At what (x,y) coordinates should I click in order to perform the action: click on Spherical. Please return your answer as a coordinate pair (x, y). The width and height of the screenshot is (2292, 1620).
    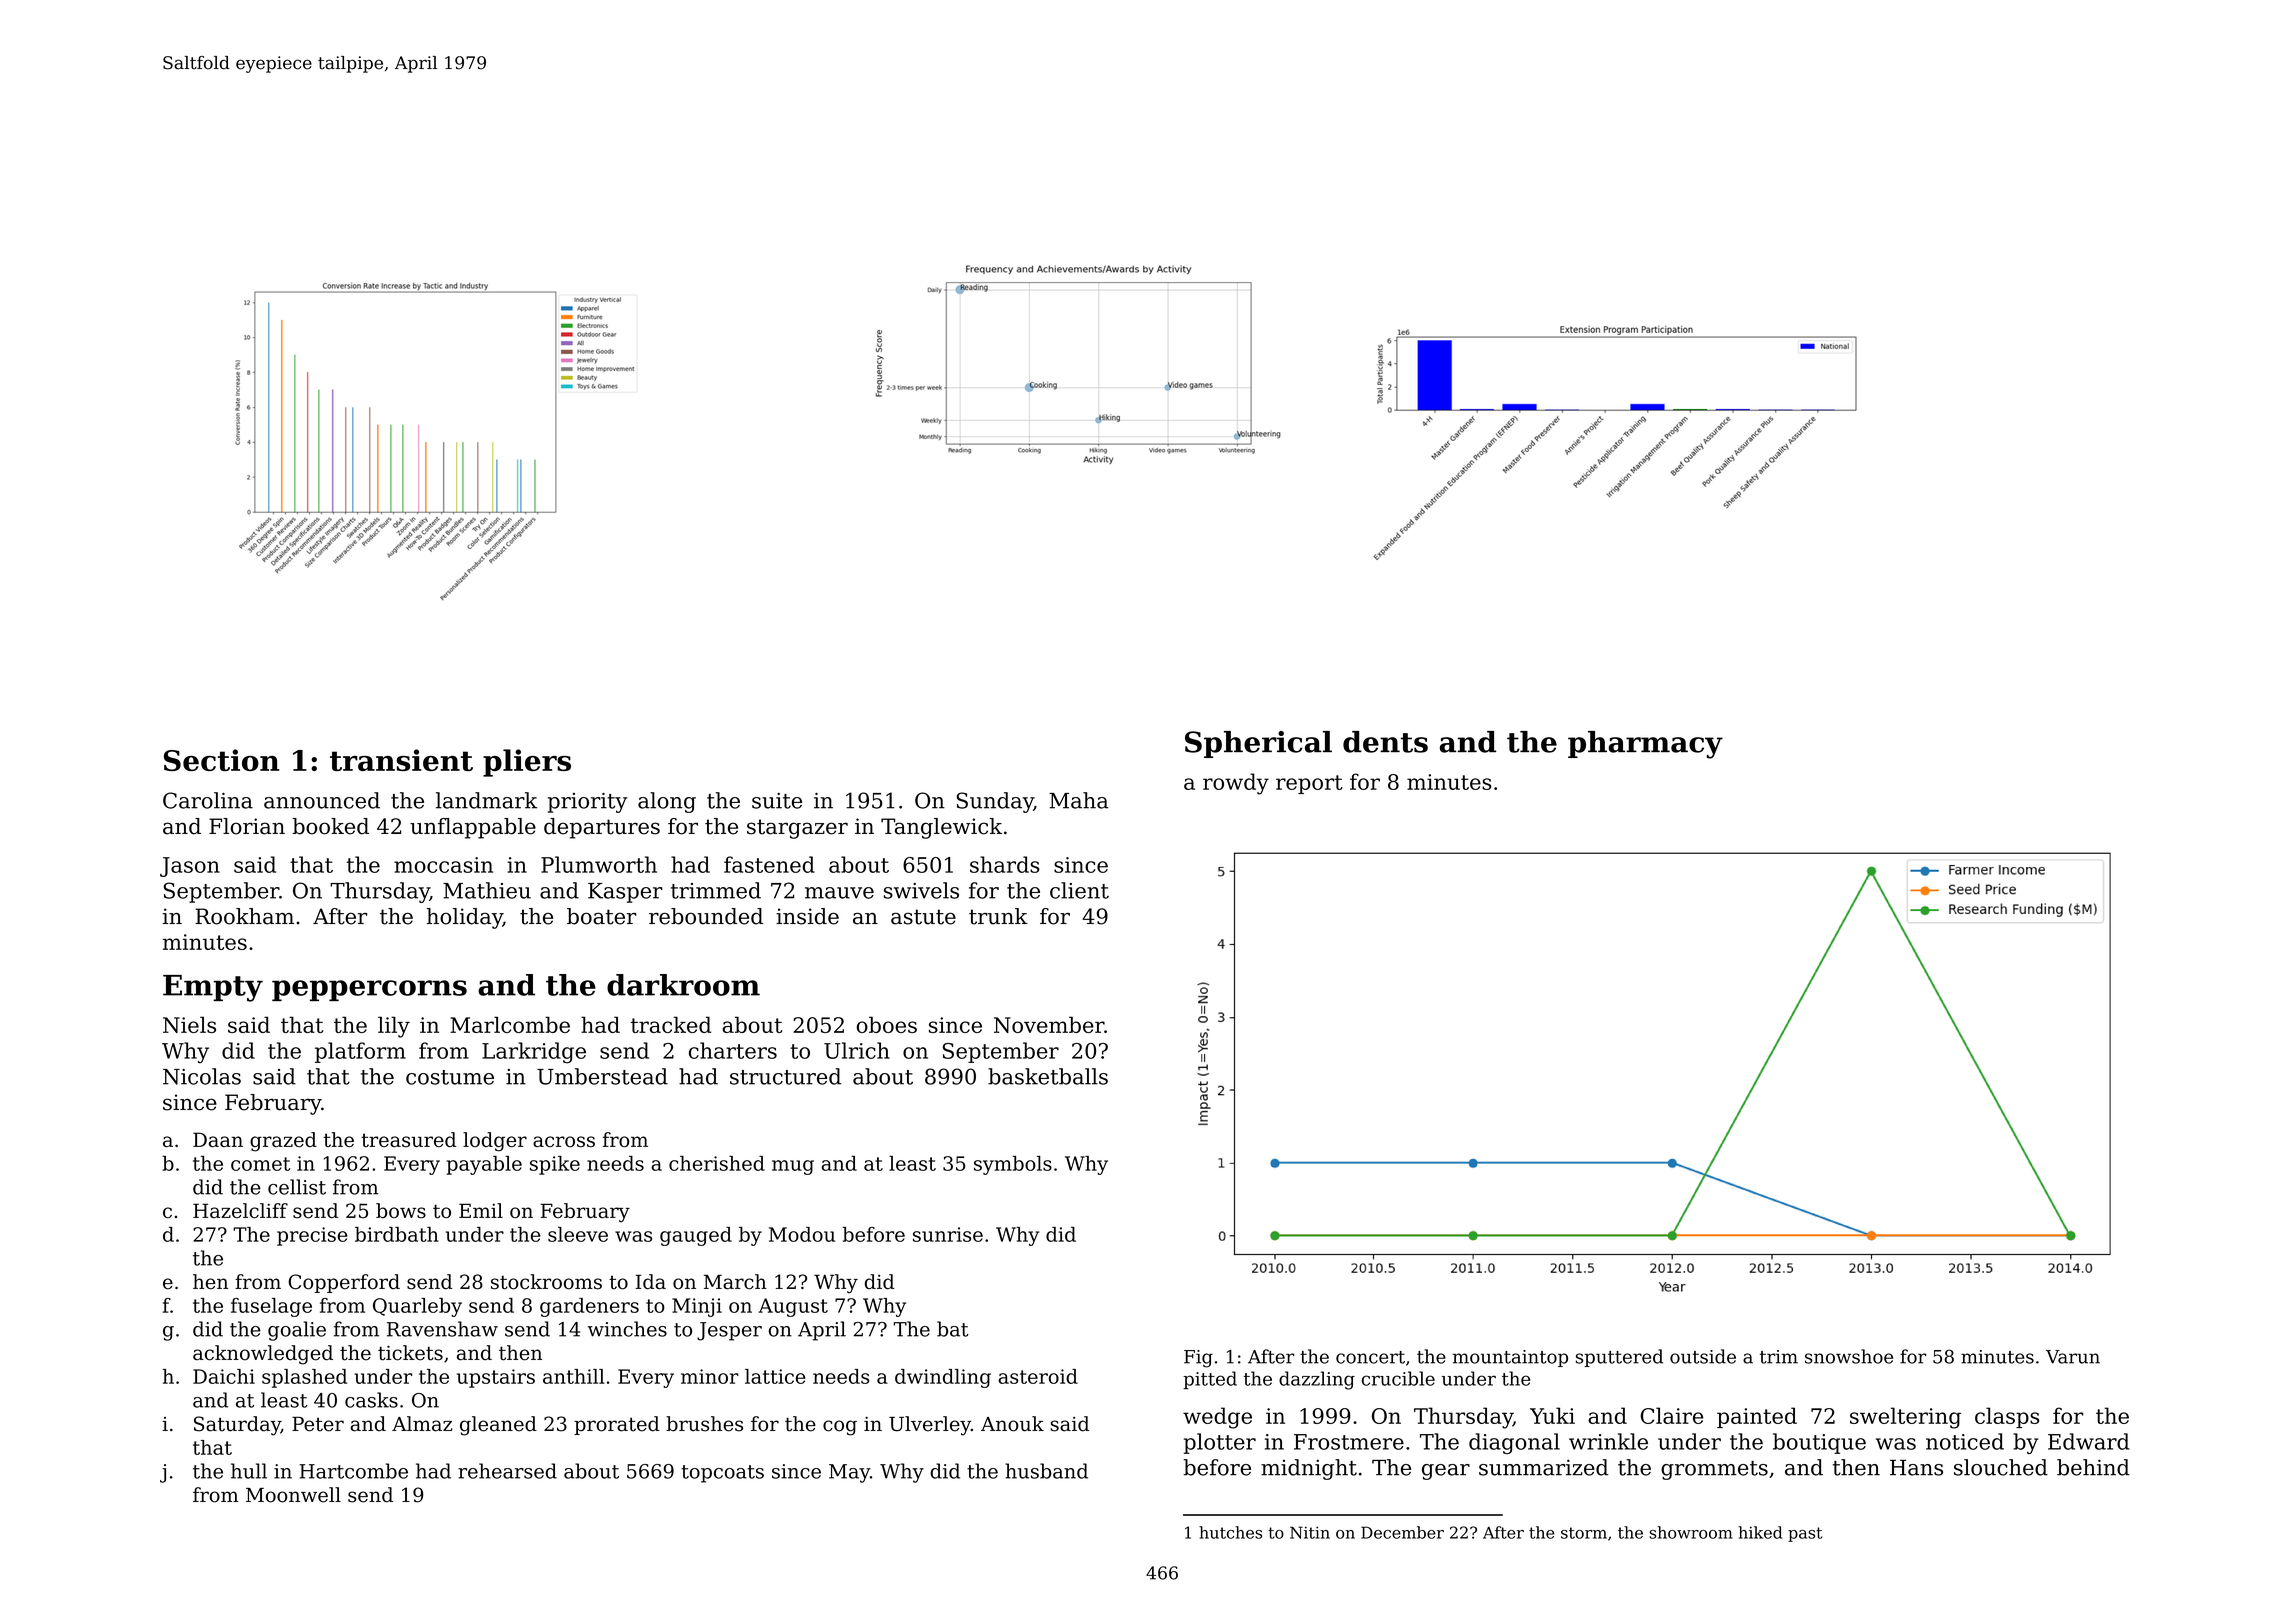
    Looking at the image, I should click on (1258, 744).
